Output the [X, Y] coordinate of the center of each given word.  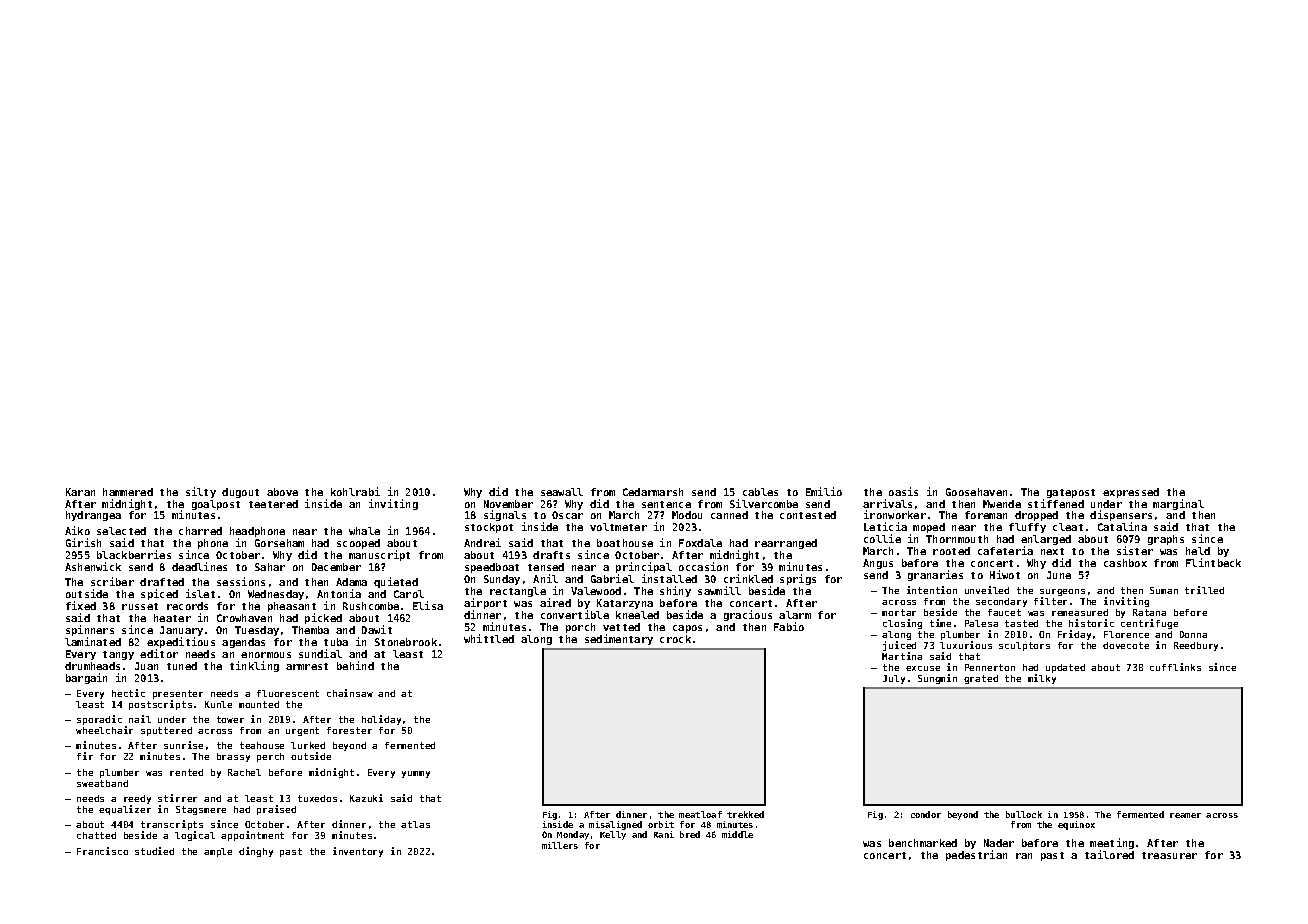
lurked [308, 745]
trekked [745, 814]
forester [349, 730]
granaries [935, 575]
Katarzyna [625, 604]
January [181, 631]
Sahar [270, 567]
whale [364, 531]
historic [1091, 623]
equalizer [125, 810]
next [1052, 551]
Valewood [596, 591]
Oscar [567, 515]
